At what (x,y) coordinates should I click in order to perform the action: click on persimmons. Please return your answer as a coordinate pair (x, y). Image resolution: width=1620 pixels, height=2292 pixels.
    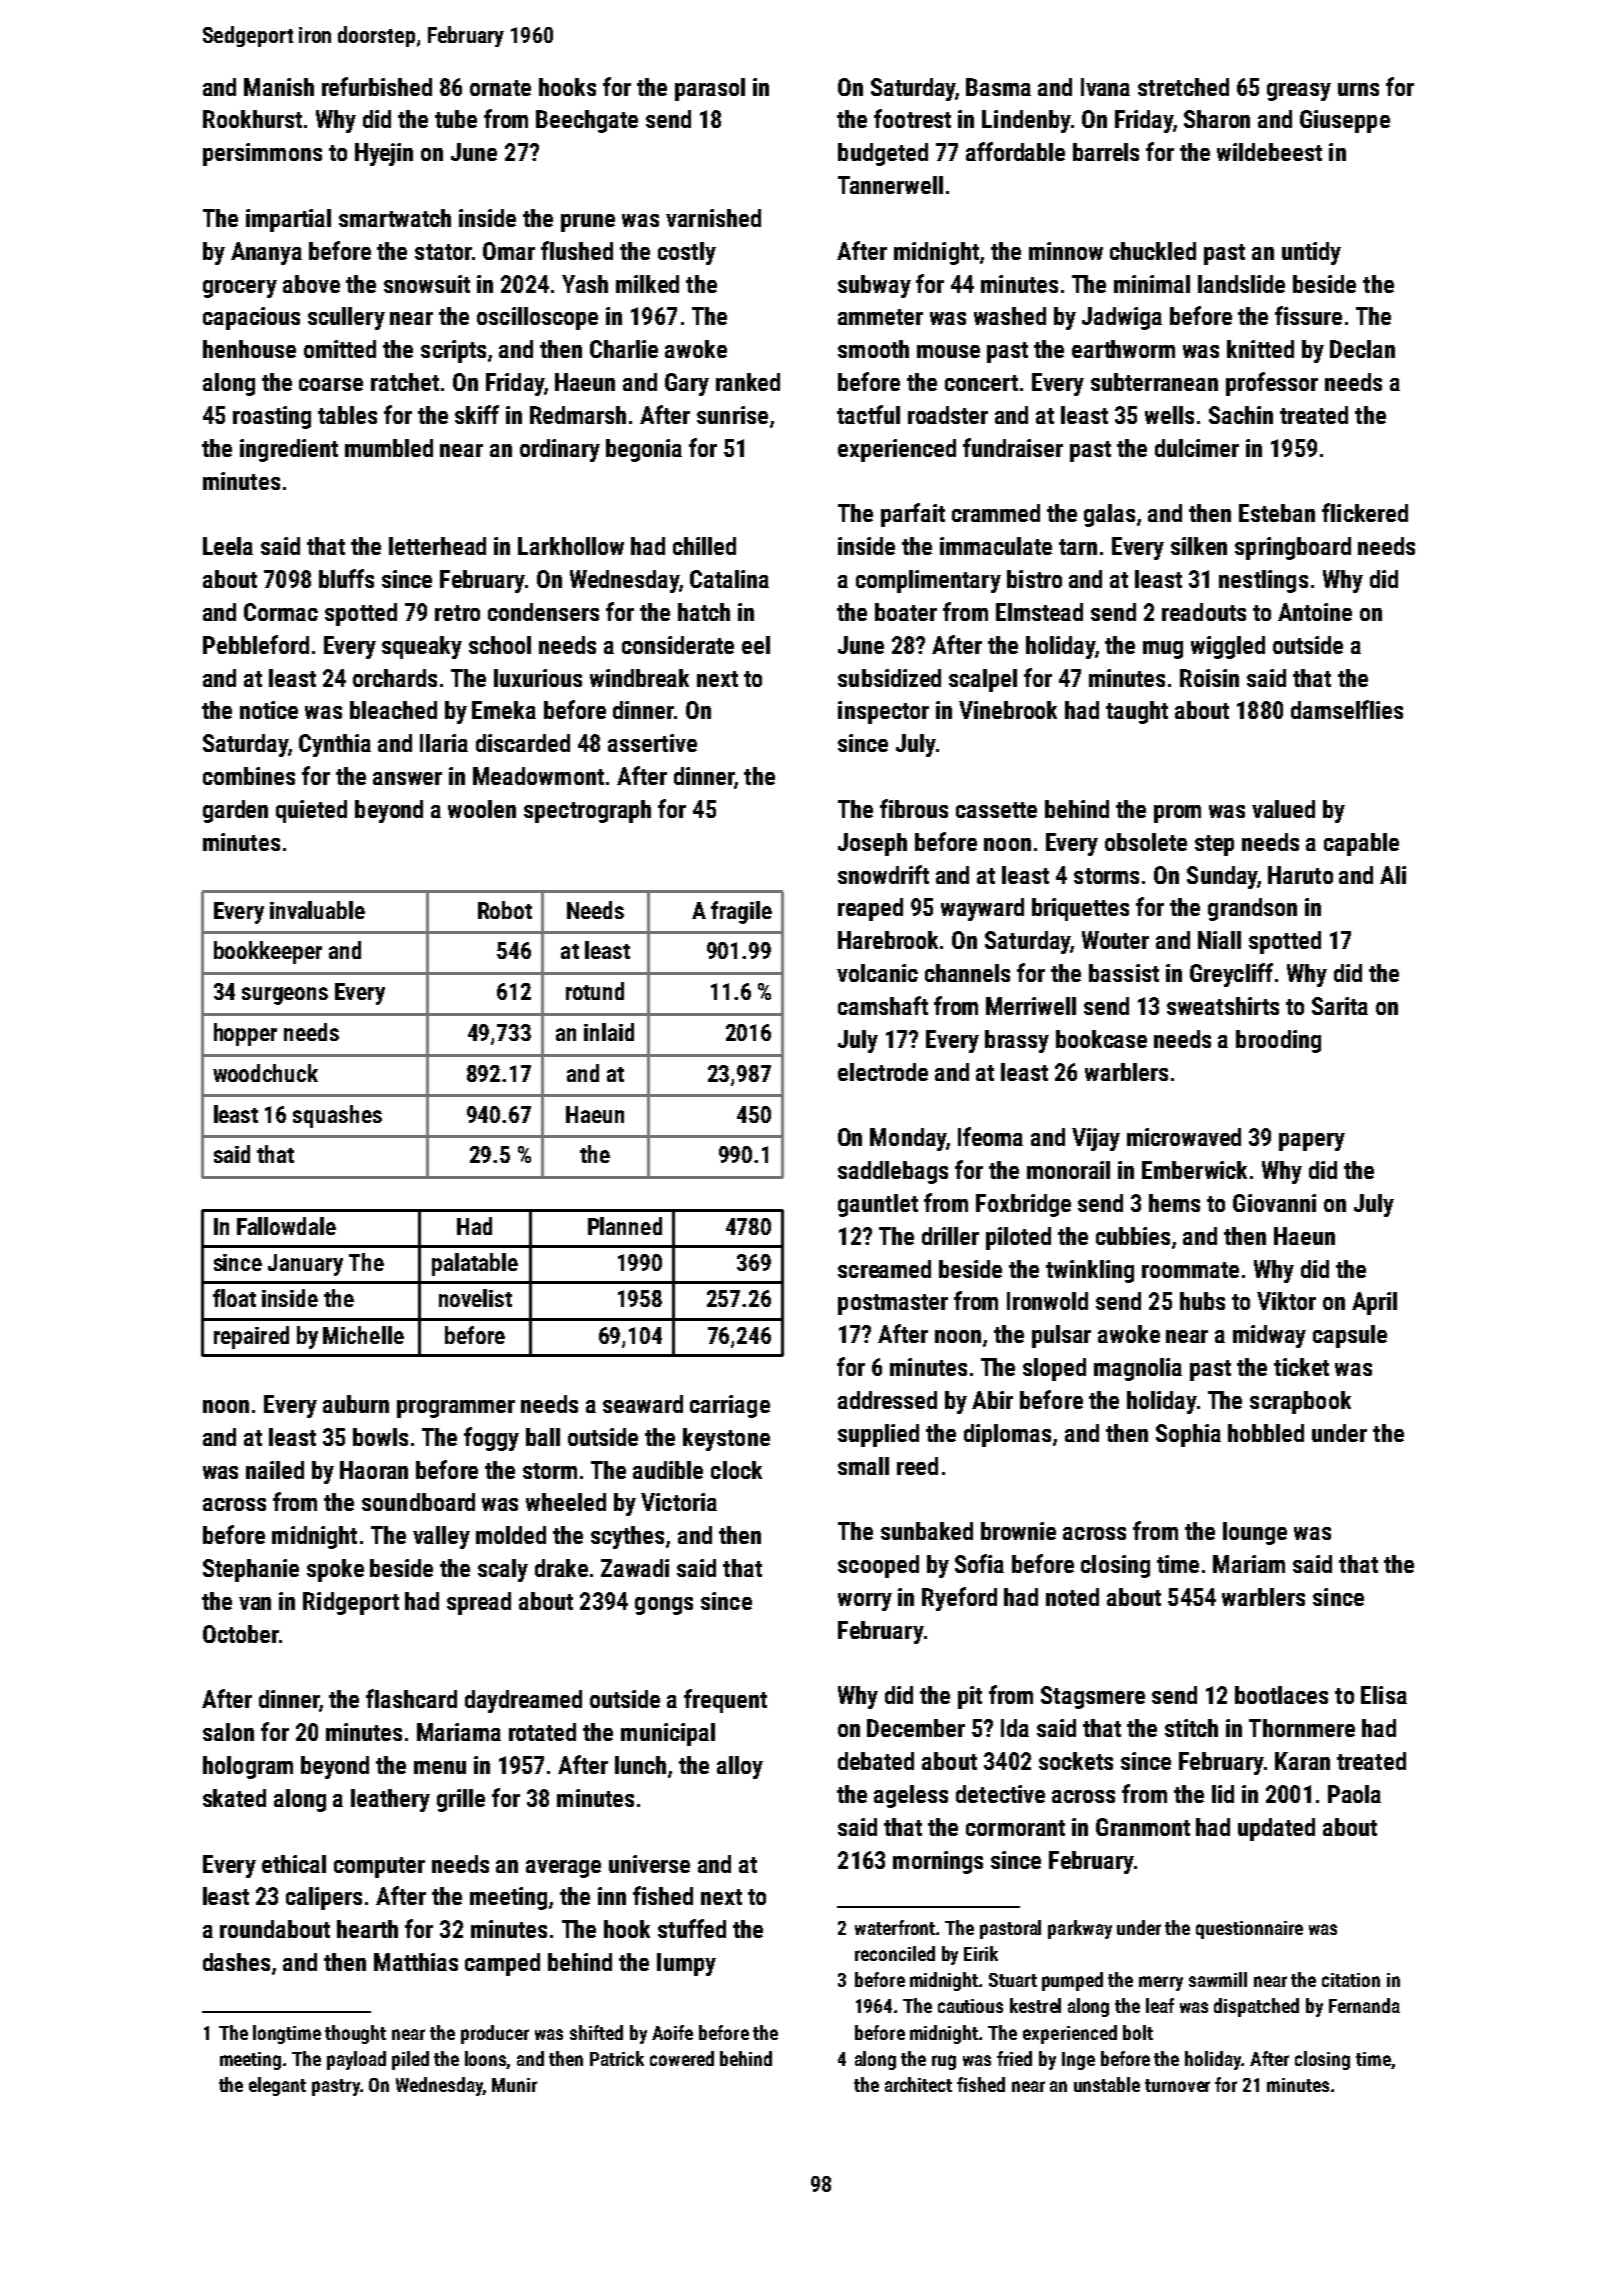
    Looking at the image, I should click on (262, 154).
